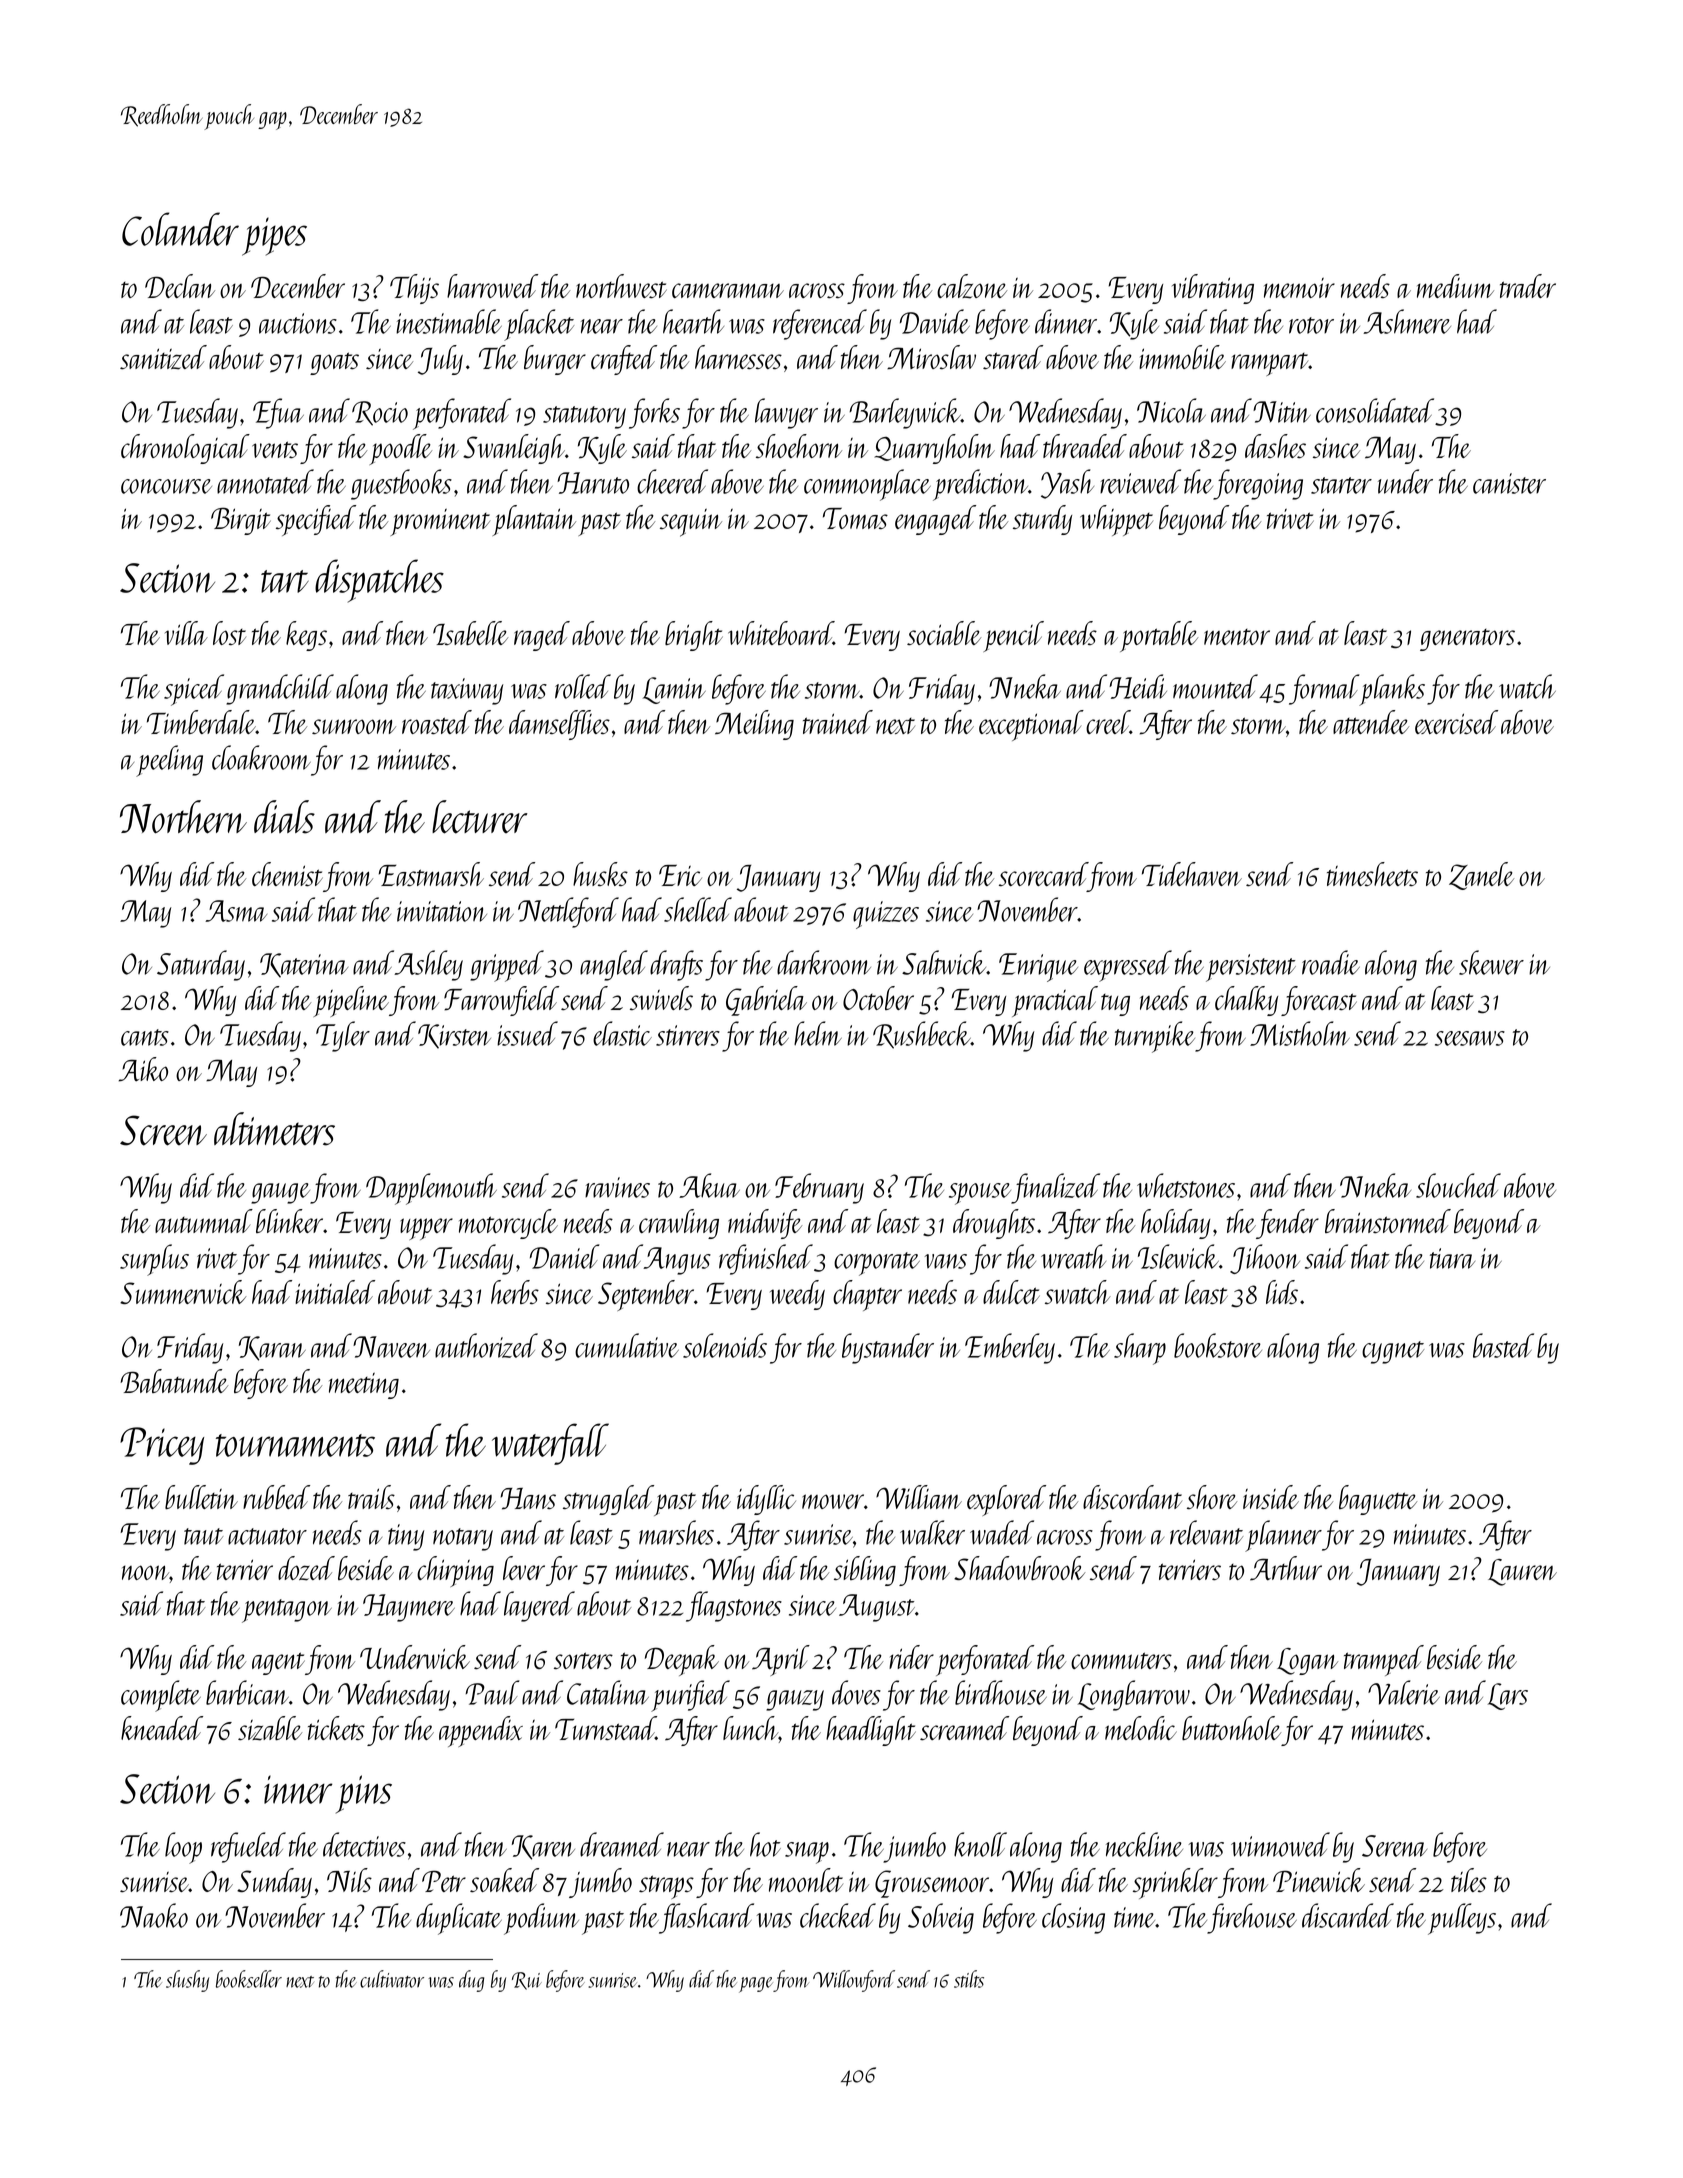  Describe the element at coordinates (754, 725) in the screenshot. I see `Meiling` at that location.
